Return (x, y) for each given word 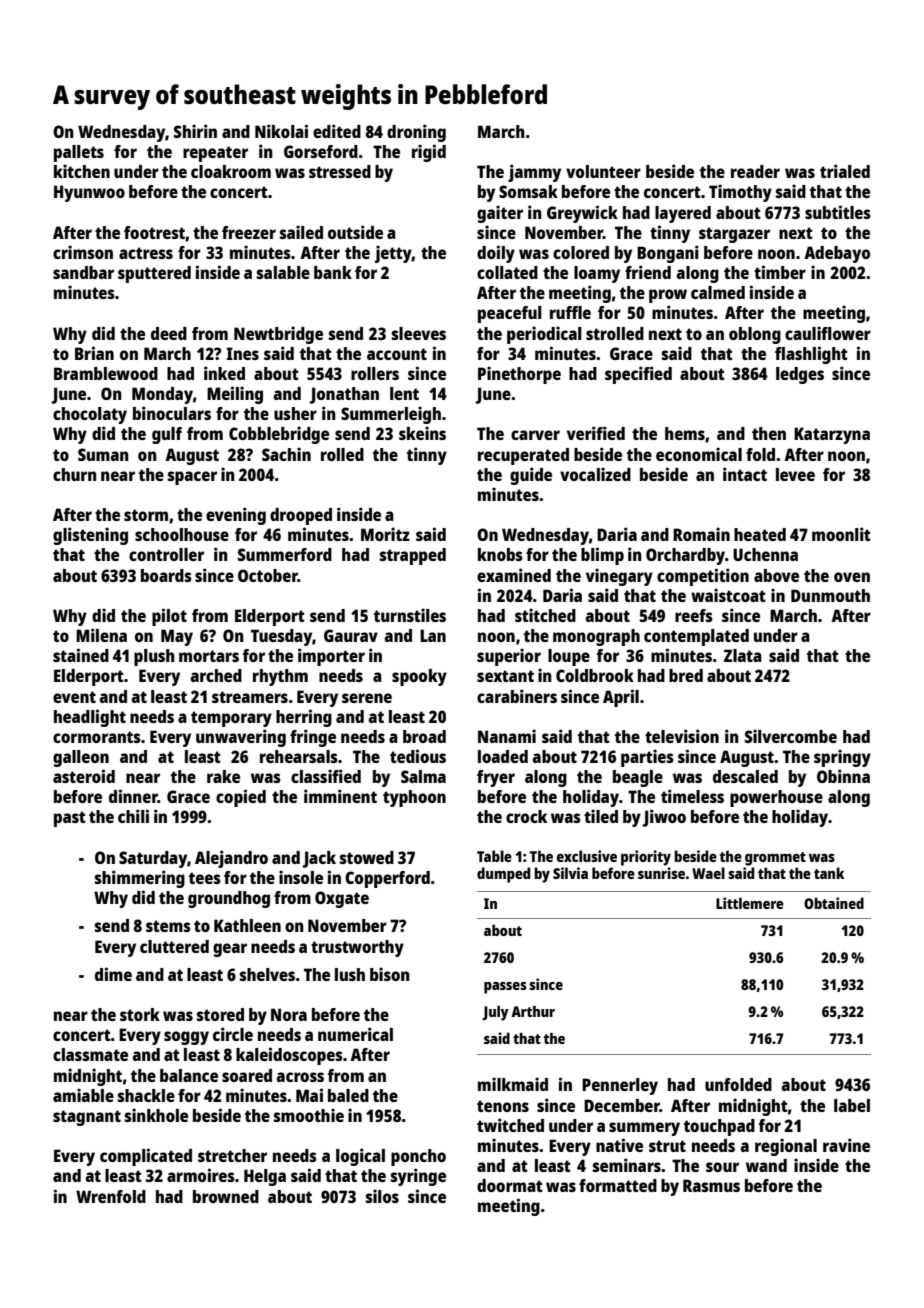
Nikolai (281, 131)
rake (223, 776)
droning (416, 133)
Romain (701, 534)
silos (382, 1196)
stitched (545, 615)
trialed (845, 171)
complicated (146, 1157)
